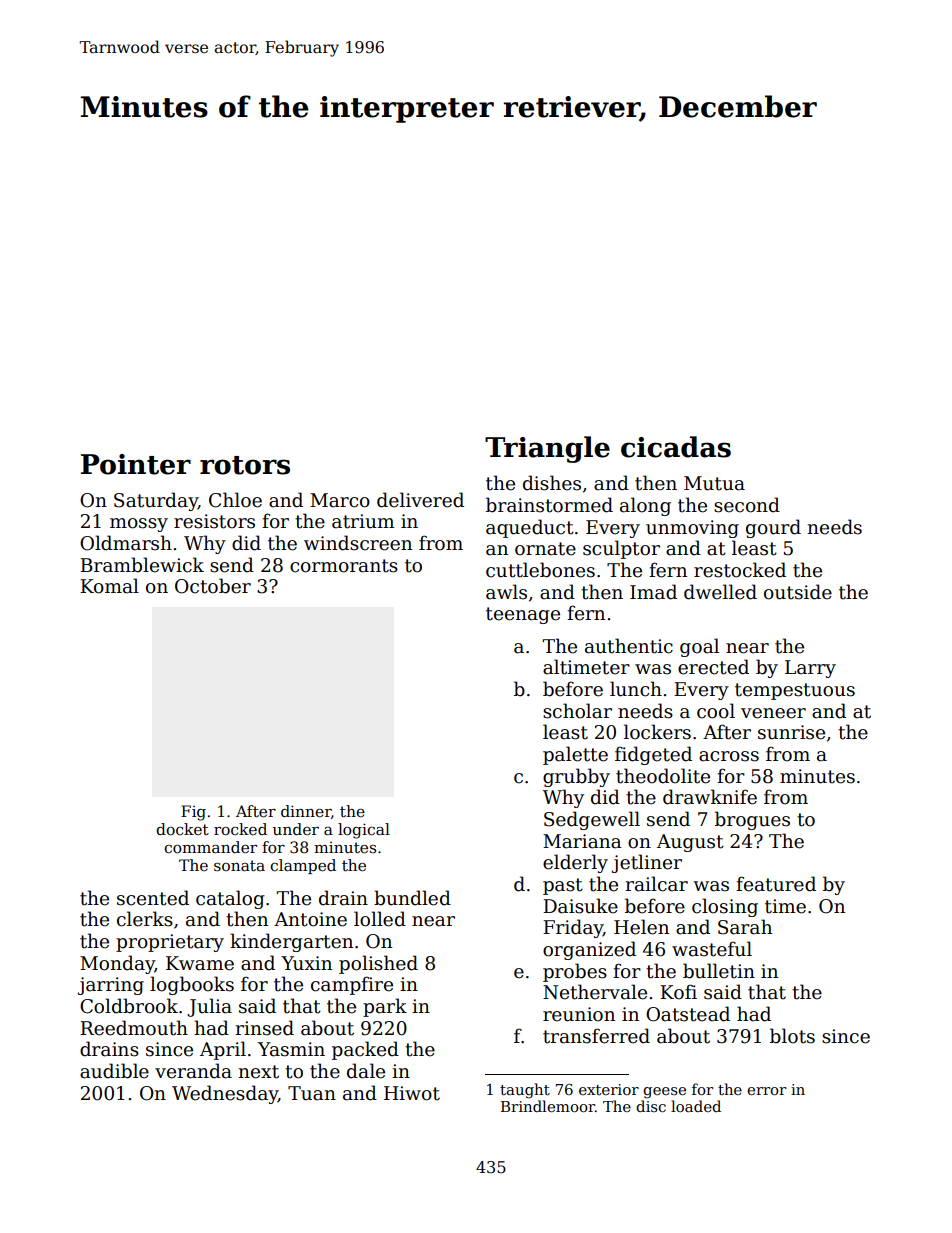  What do you see at coordinates (193, 813) in the document?
I see `Fig` at bounding box center [193, 813].
